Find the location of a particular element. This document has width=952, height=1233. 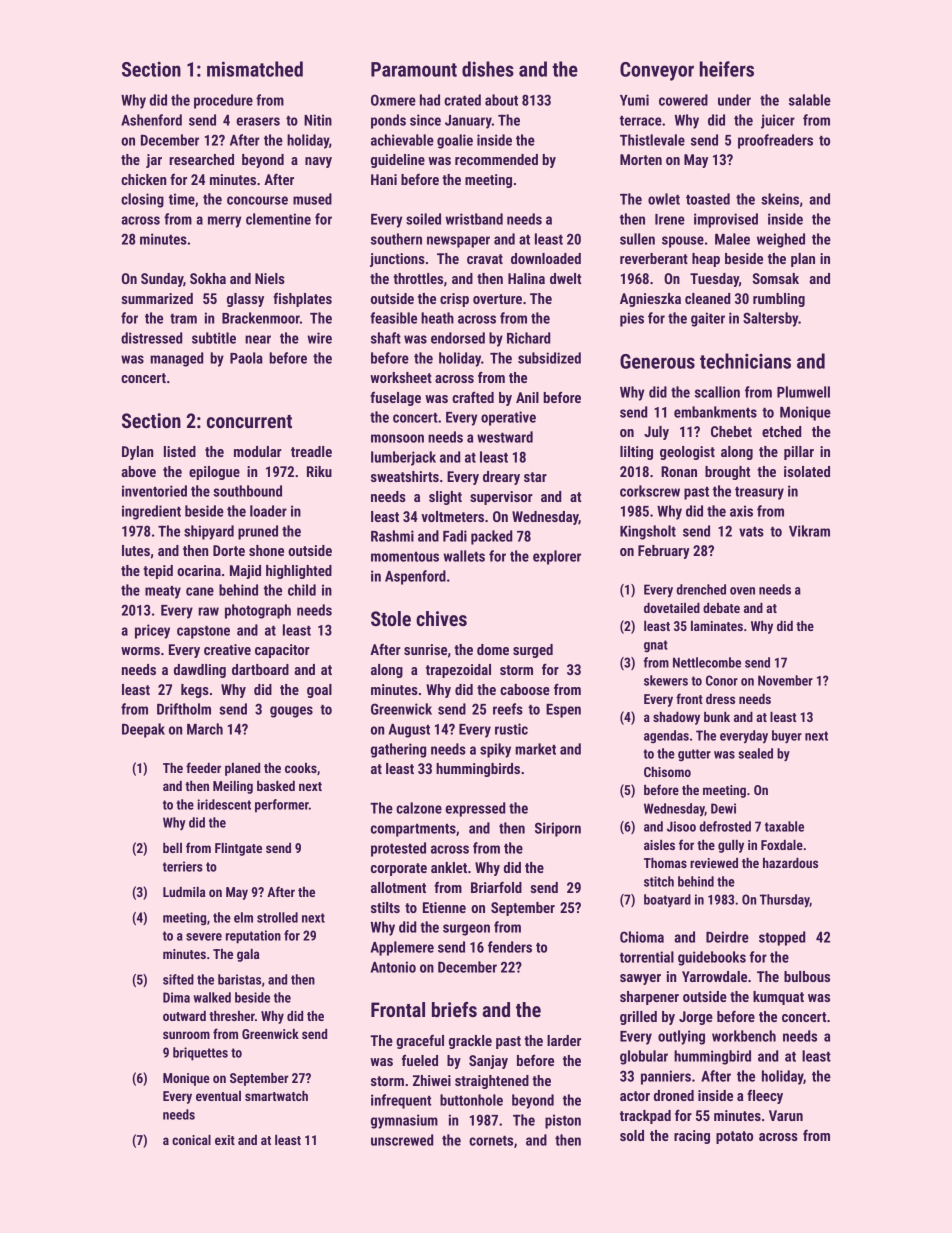

dishes is located at coordinates (488, 69).
